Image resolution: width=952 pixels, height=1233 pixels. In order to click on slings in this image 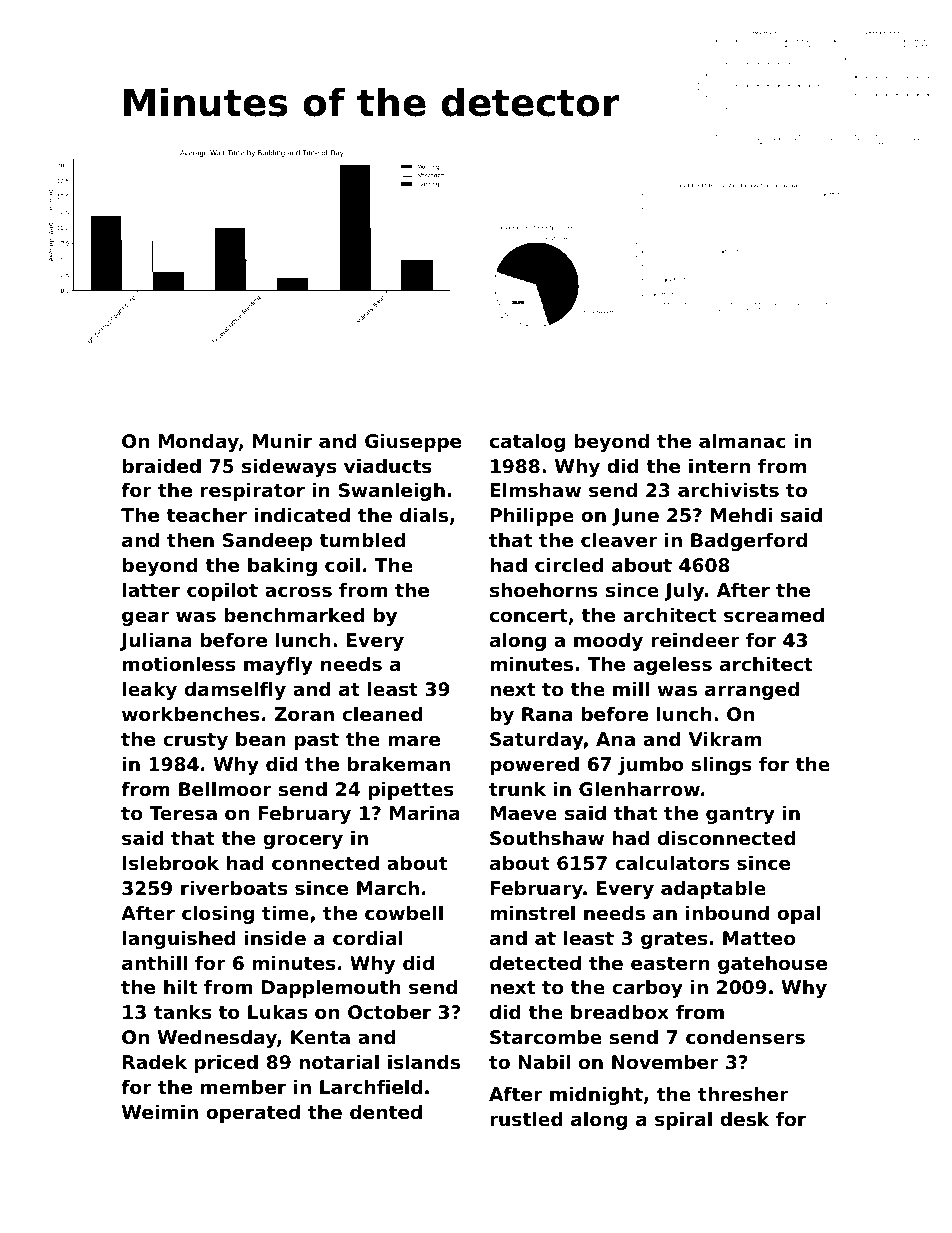, I will do `click(721, 766)`.
